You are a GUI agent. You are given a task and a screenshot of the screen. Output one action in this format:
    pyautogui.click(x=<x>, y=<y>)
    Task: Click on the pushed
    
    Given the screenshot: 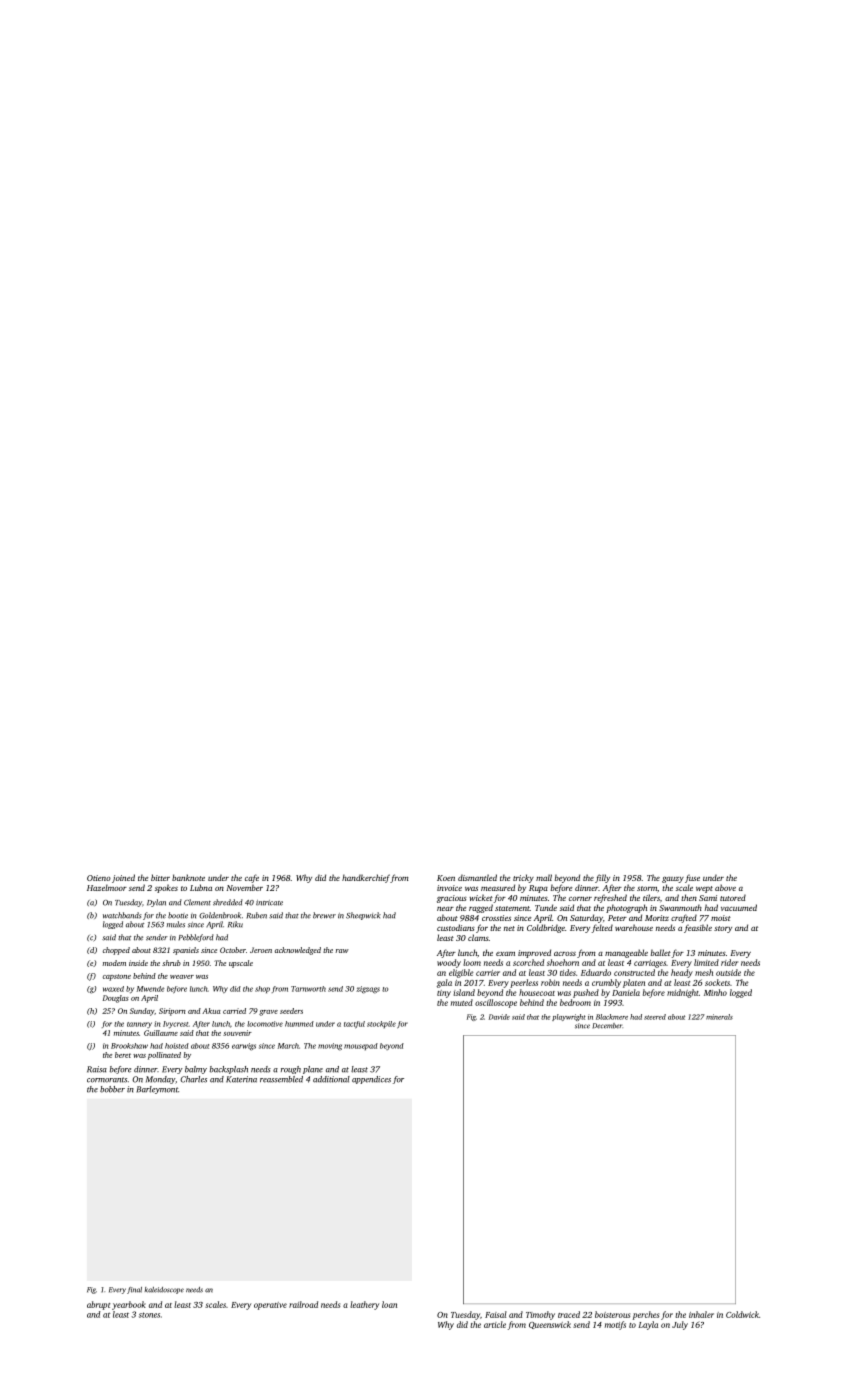 What is the action you would take?
    pyautogui.click(x=586, y=993)
